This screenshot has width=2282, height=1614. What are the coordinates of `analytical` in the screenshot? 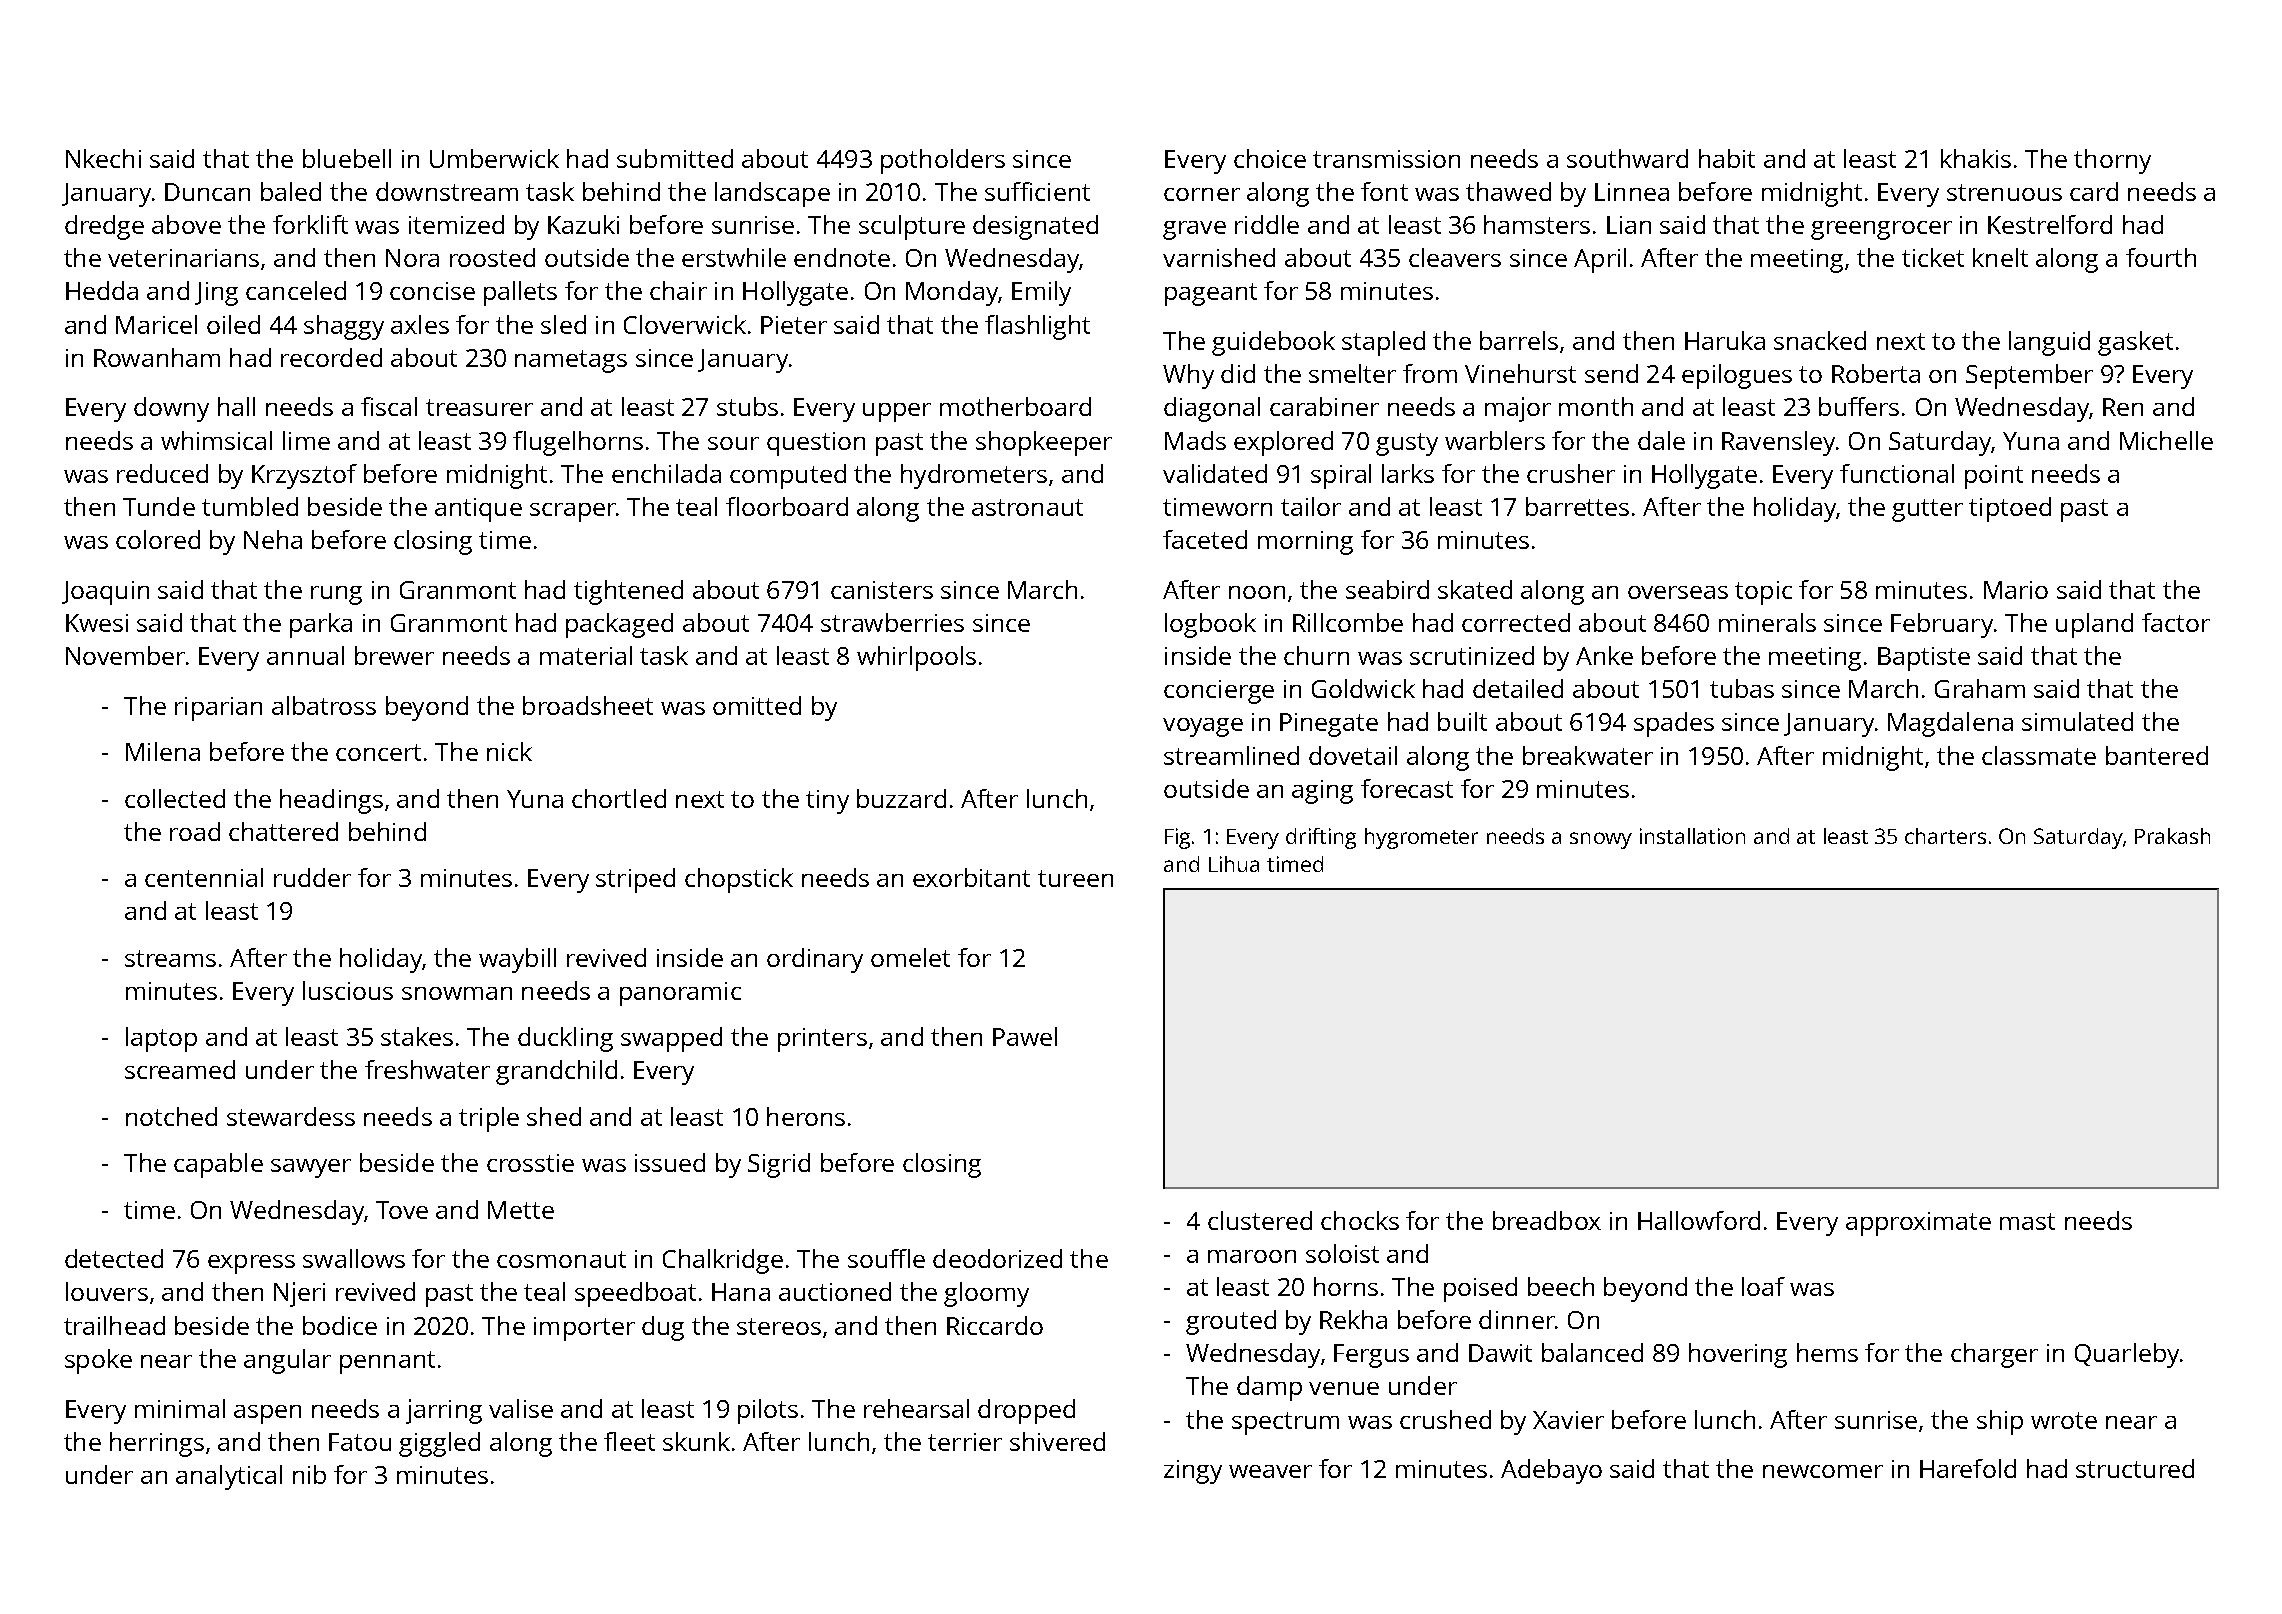 It's located at (229, 1477).
